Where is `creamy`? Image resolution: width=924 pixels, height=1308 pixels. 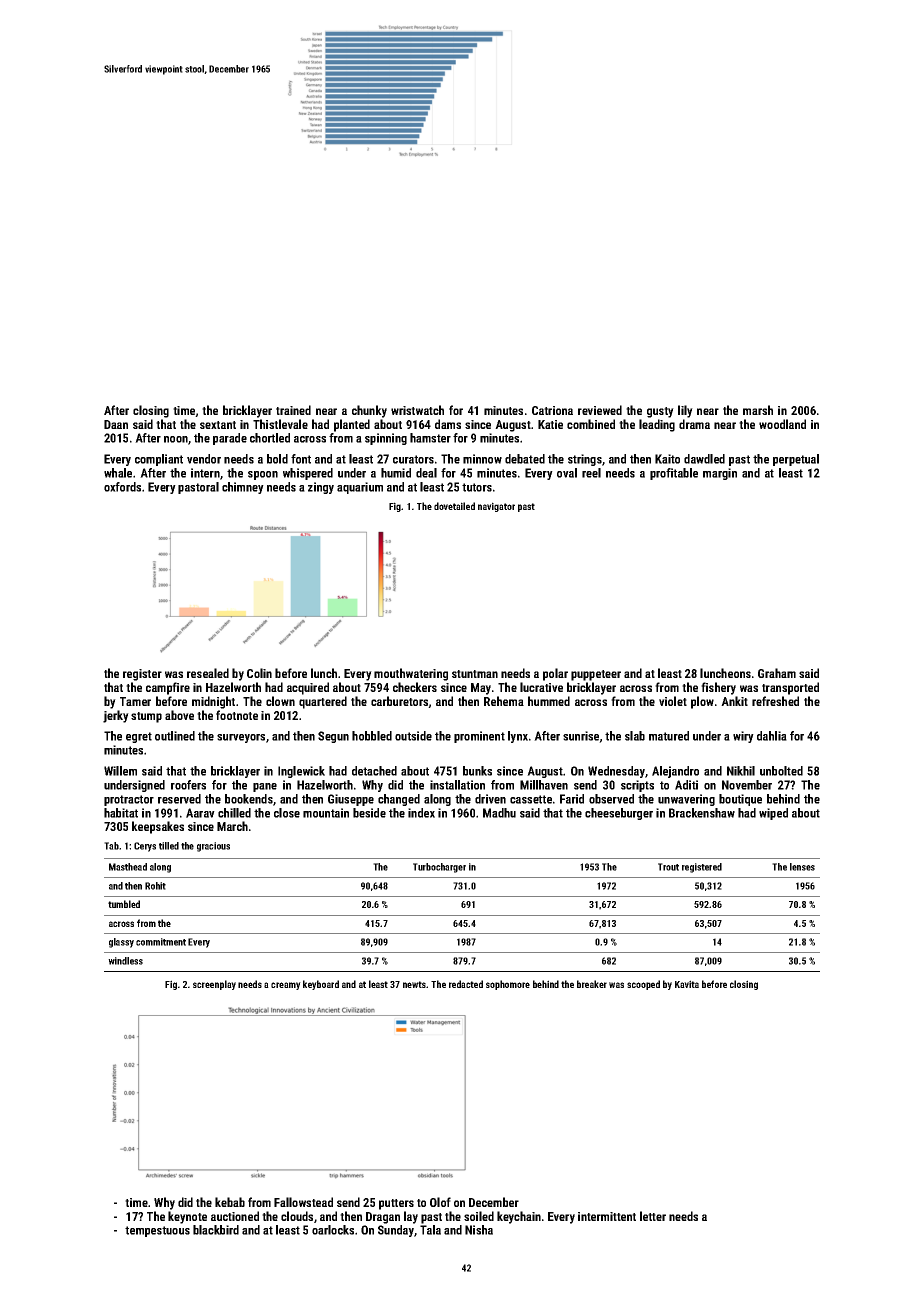 creamy is located at coordinates (286, 986).
